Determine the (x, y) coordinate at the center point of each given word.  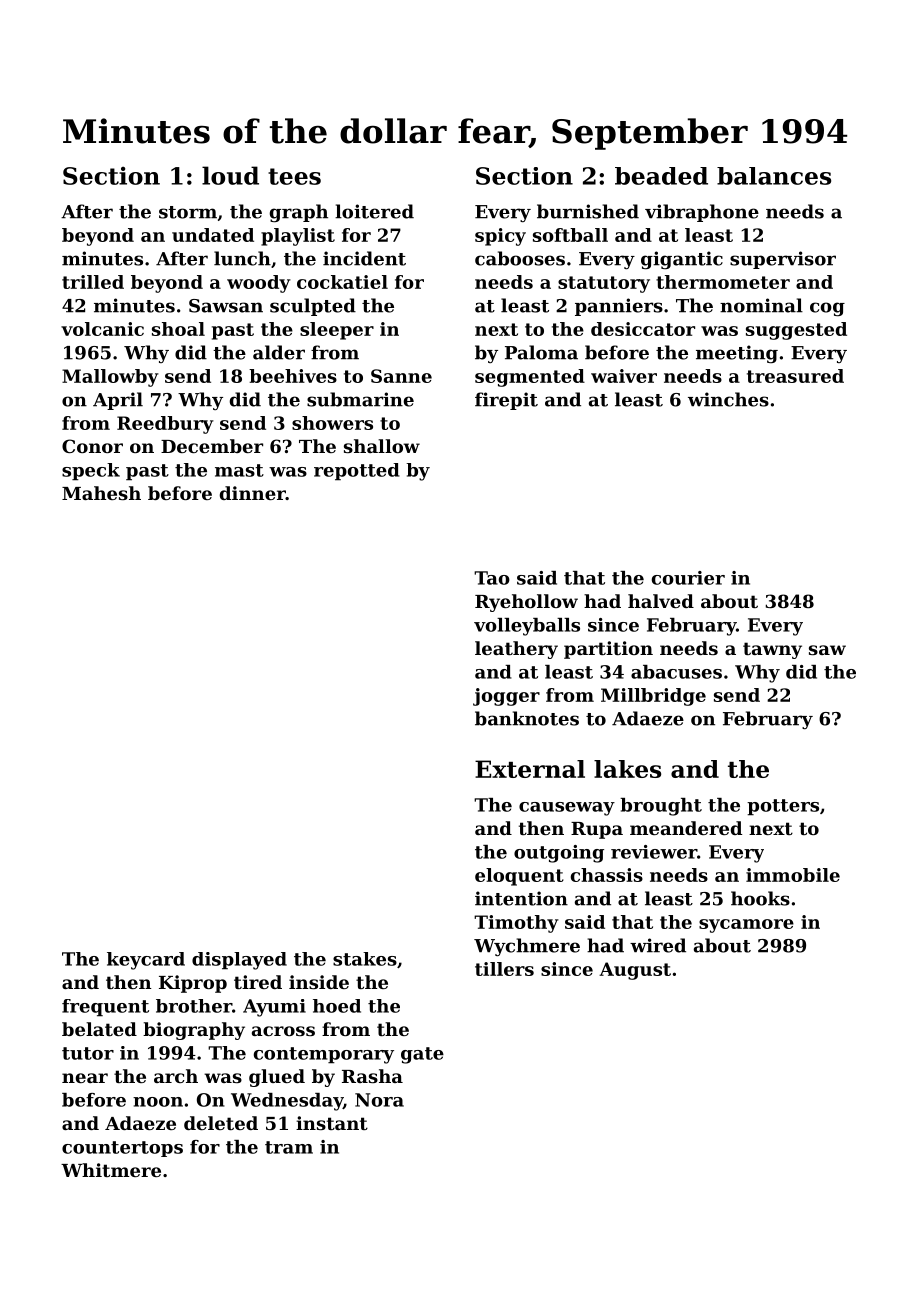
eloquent (519, 877)
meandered (686, 828)
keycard (146, 961)
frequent (105, 1008)
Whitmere (111, 1170)
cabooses (520, 258)
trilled (93, 282)
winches (728, 399)
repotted (357, 472)
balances (774, 176)
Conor (92, 446)
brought (661, 807)
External (530, 769)
